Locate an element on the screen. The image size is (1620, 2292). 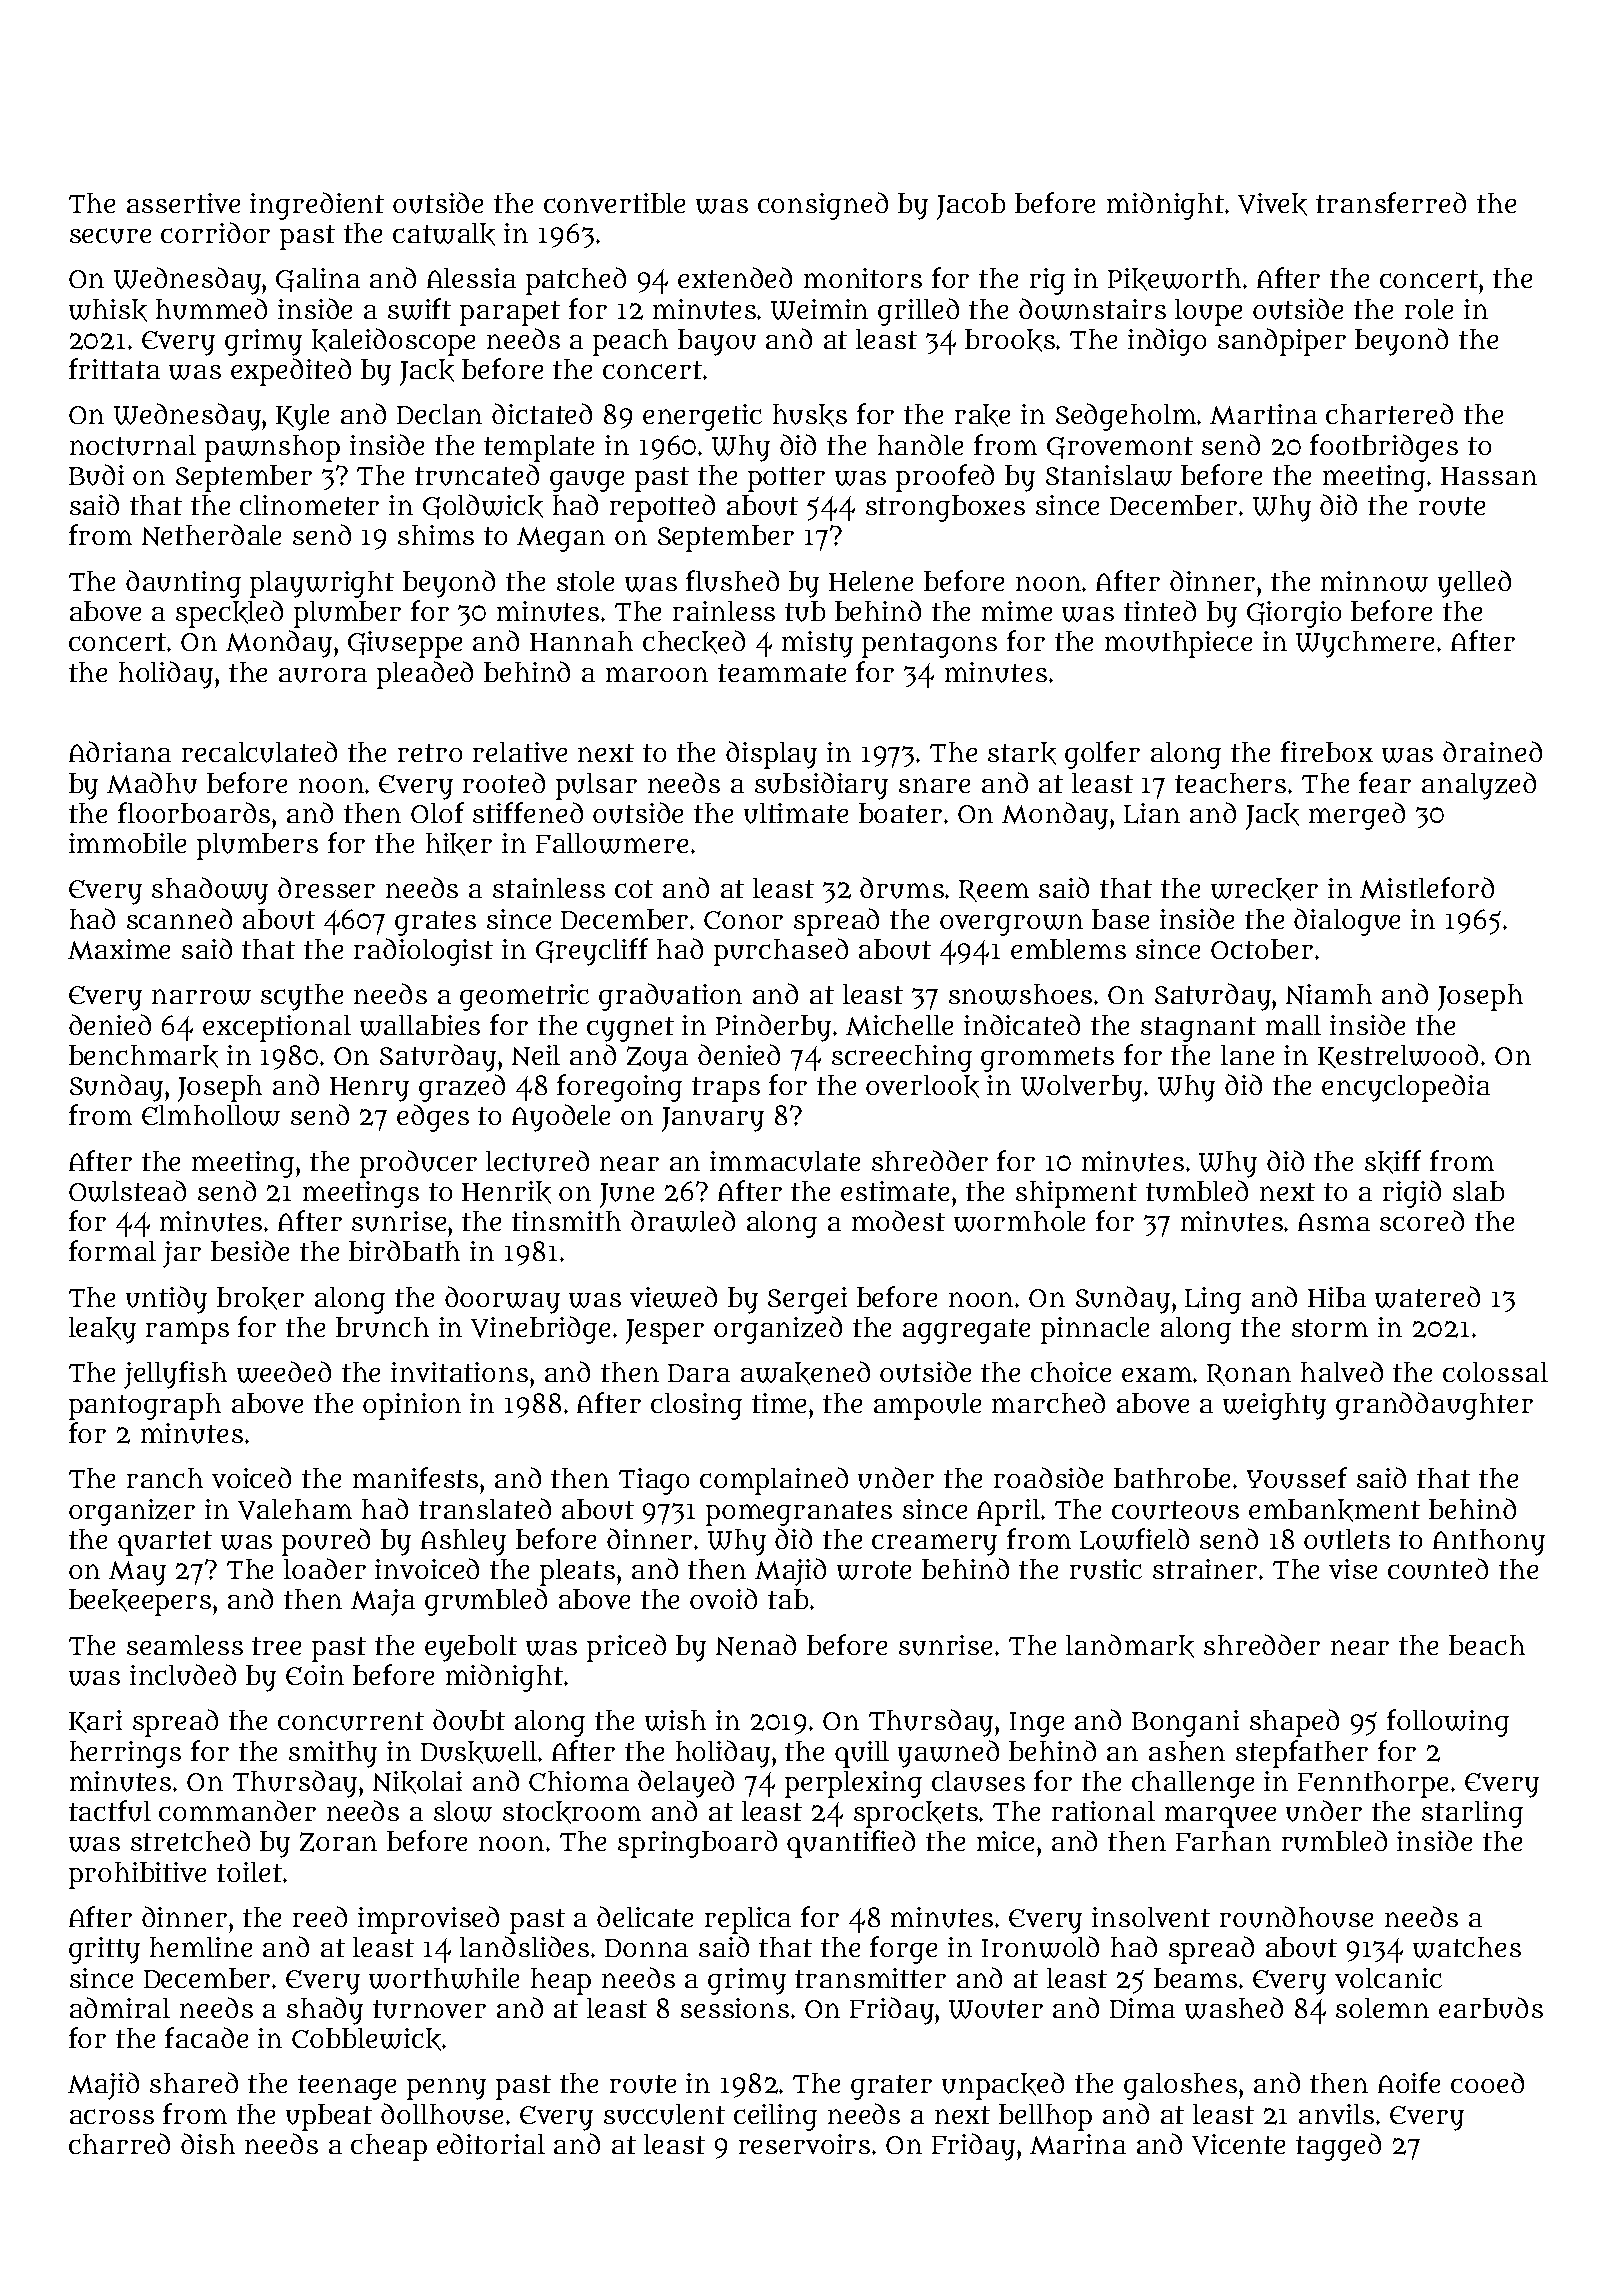
lane is located at coordinates (1247, 1055).
